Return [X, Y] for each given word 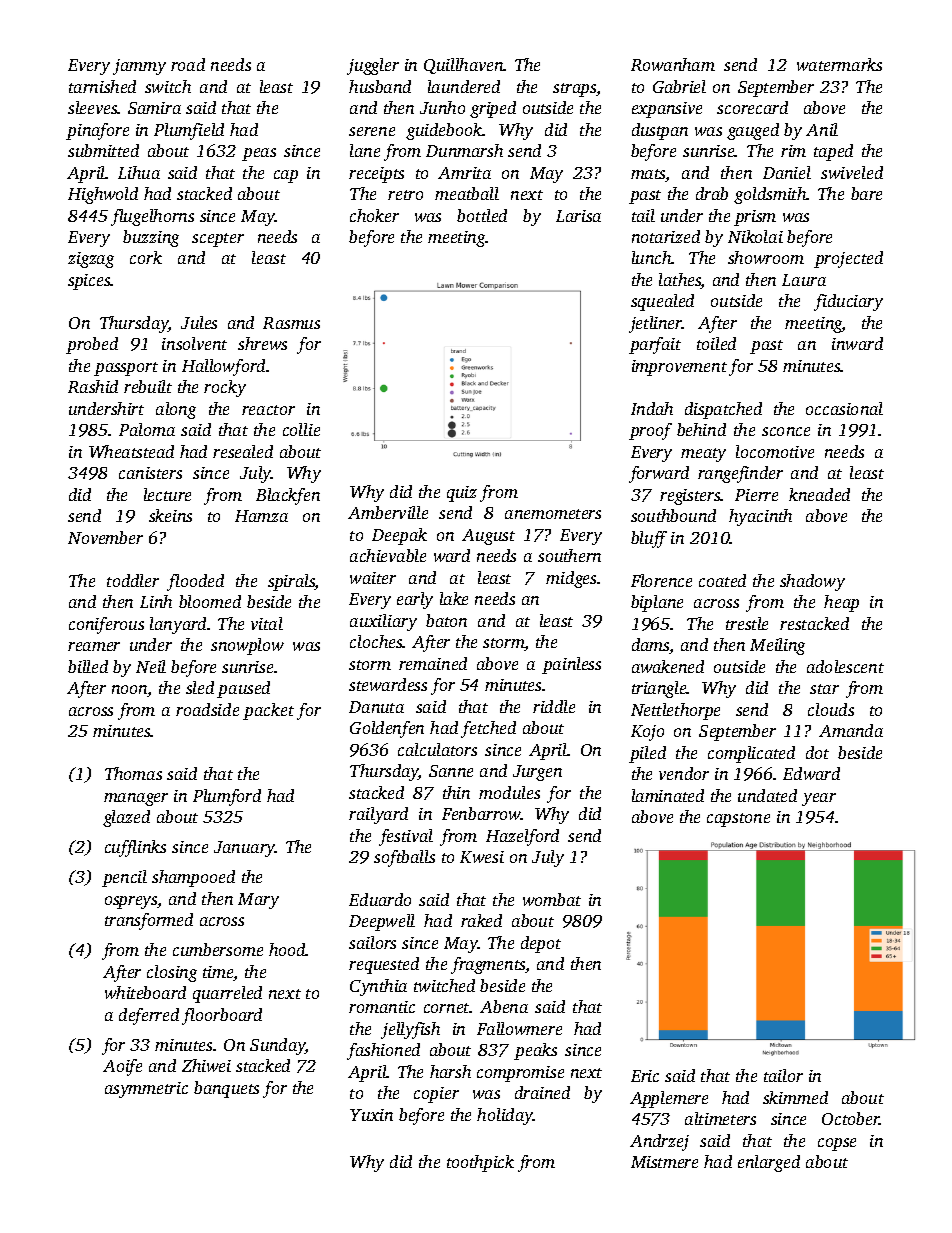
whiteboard [145, 992]
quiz [462, 494]
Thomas [133, 773]
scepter [218, 240]
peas [259, 154]
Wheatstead [131, 451]
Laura [804, 280]
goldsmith [770, 195]
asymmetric [146, 1090]
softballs [404, 858]
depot [541, 944]
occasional [844, 408]
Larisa [578, 216]
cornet [447, 1008]
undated [767, 795]
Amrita [464, 173]
